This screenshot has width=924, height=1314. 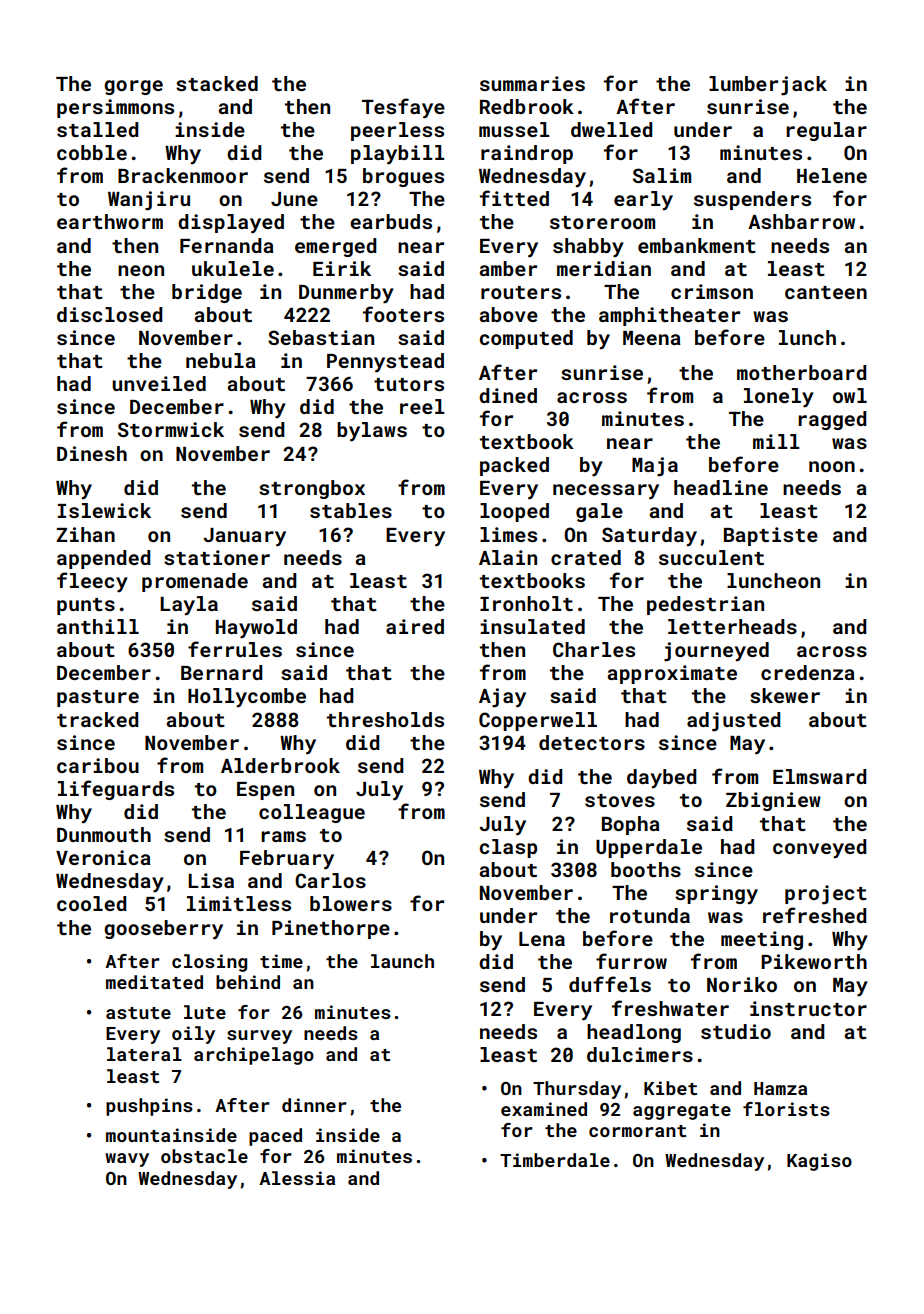 What do you see at coordinates (808, 672) in the screenshot?
I see `credenza` at bounding box center [808, 672].
